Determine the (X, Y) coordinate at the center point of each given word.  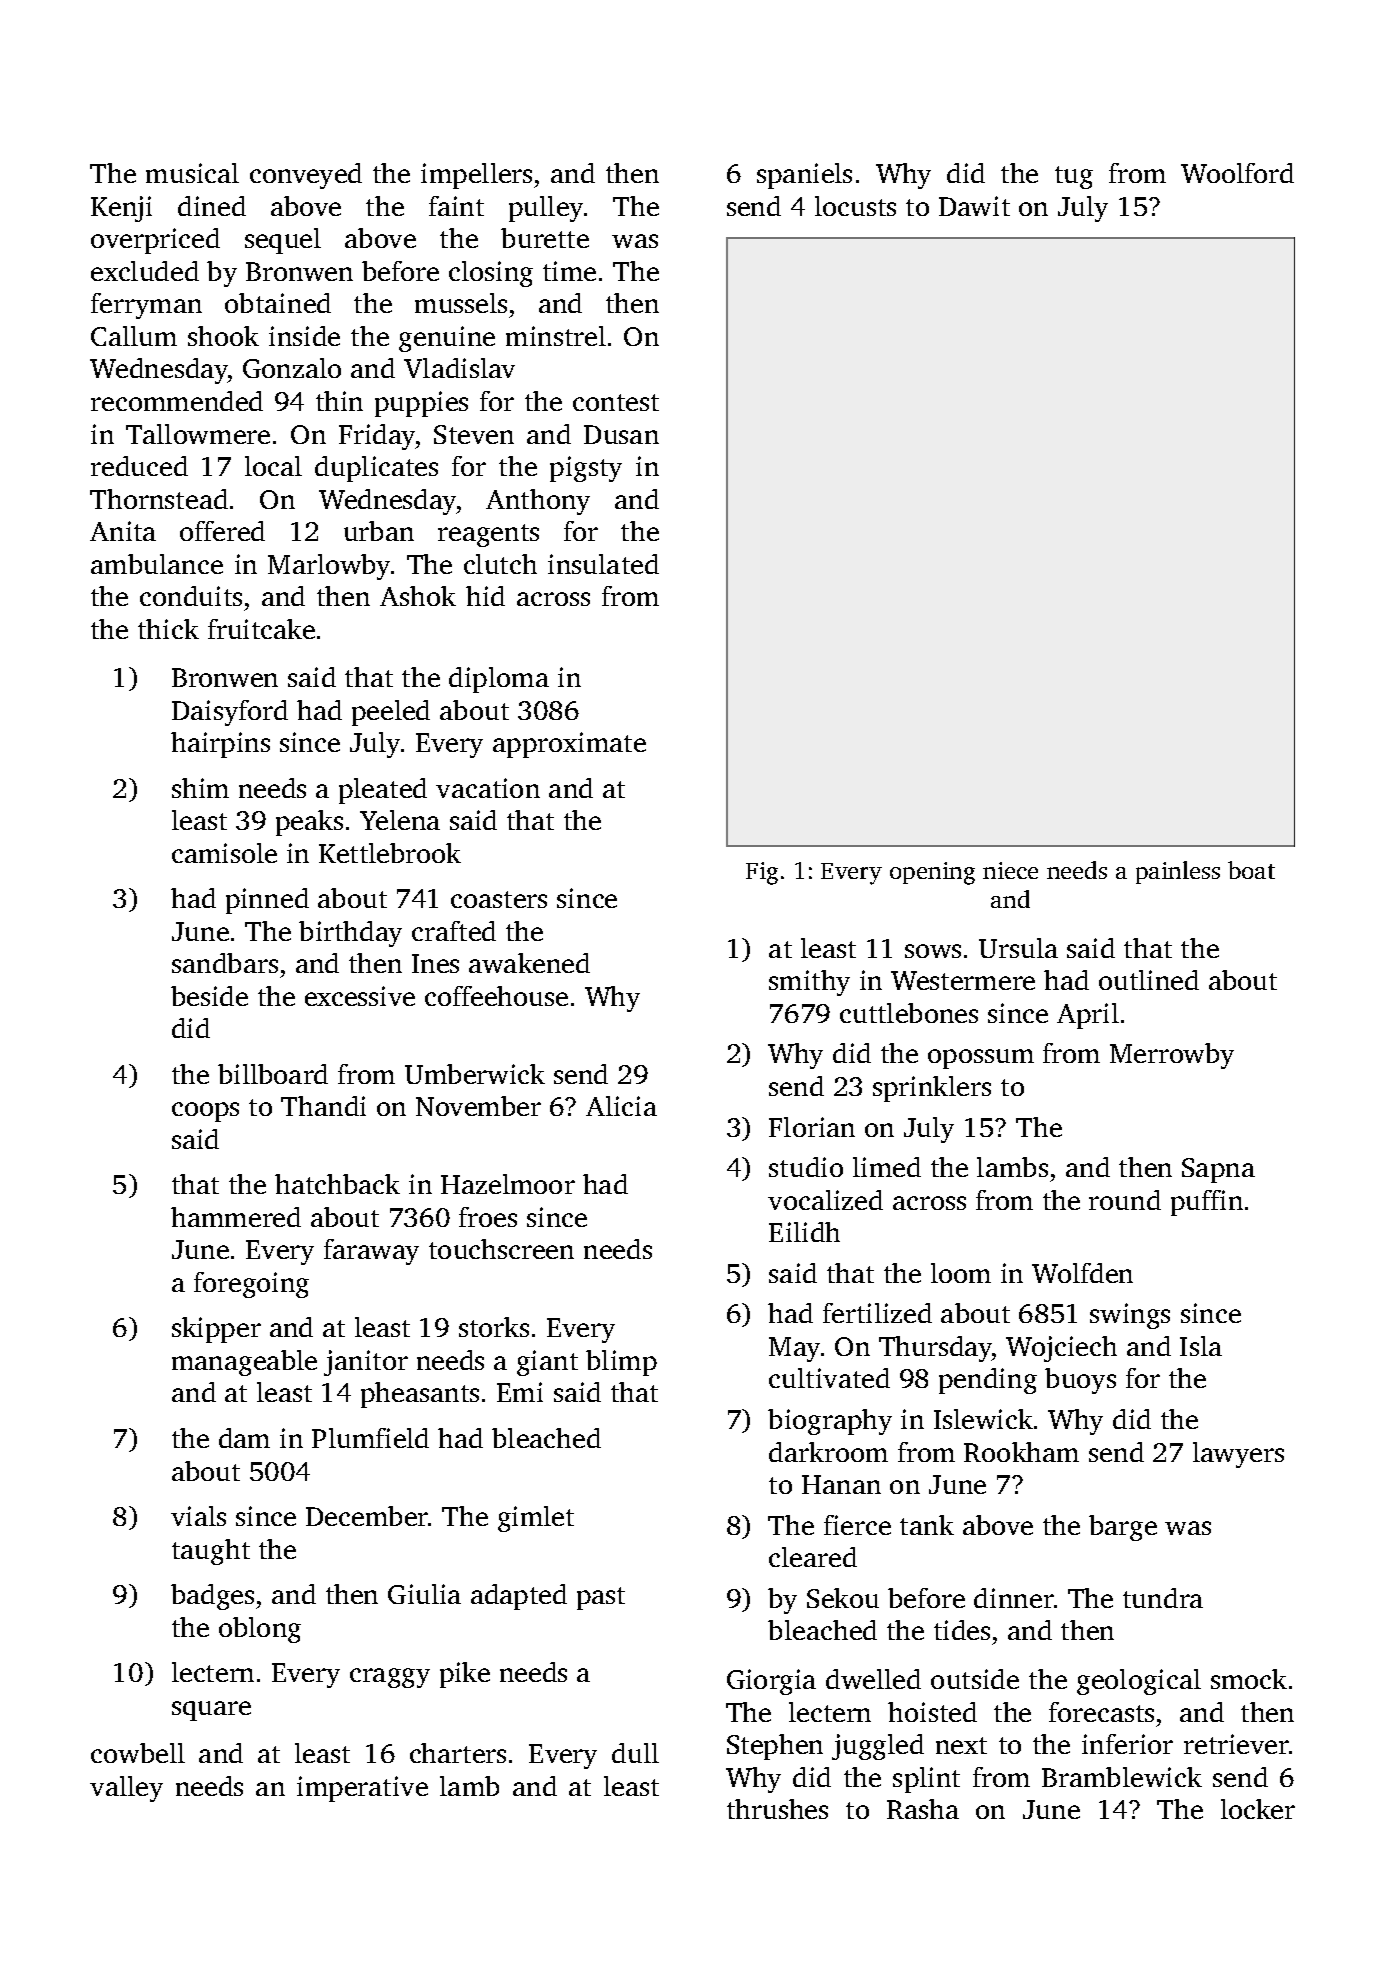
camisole (224, 853)
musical (192, 173)
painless (1178, 872)
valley (126, 1789)
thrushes (777, 1809)
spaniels (804, 176)
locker (1258, 1809)
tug (1074, 177)
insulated (603, 564)
